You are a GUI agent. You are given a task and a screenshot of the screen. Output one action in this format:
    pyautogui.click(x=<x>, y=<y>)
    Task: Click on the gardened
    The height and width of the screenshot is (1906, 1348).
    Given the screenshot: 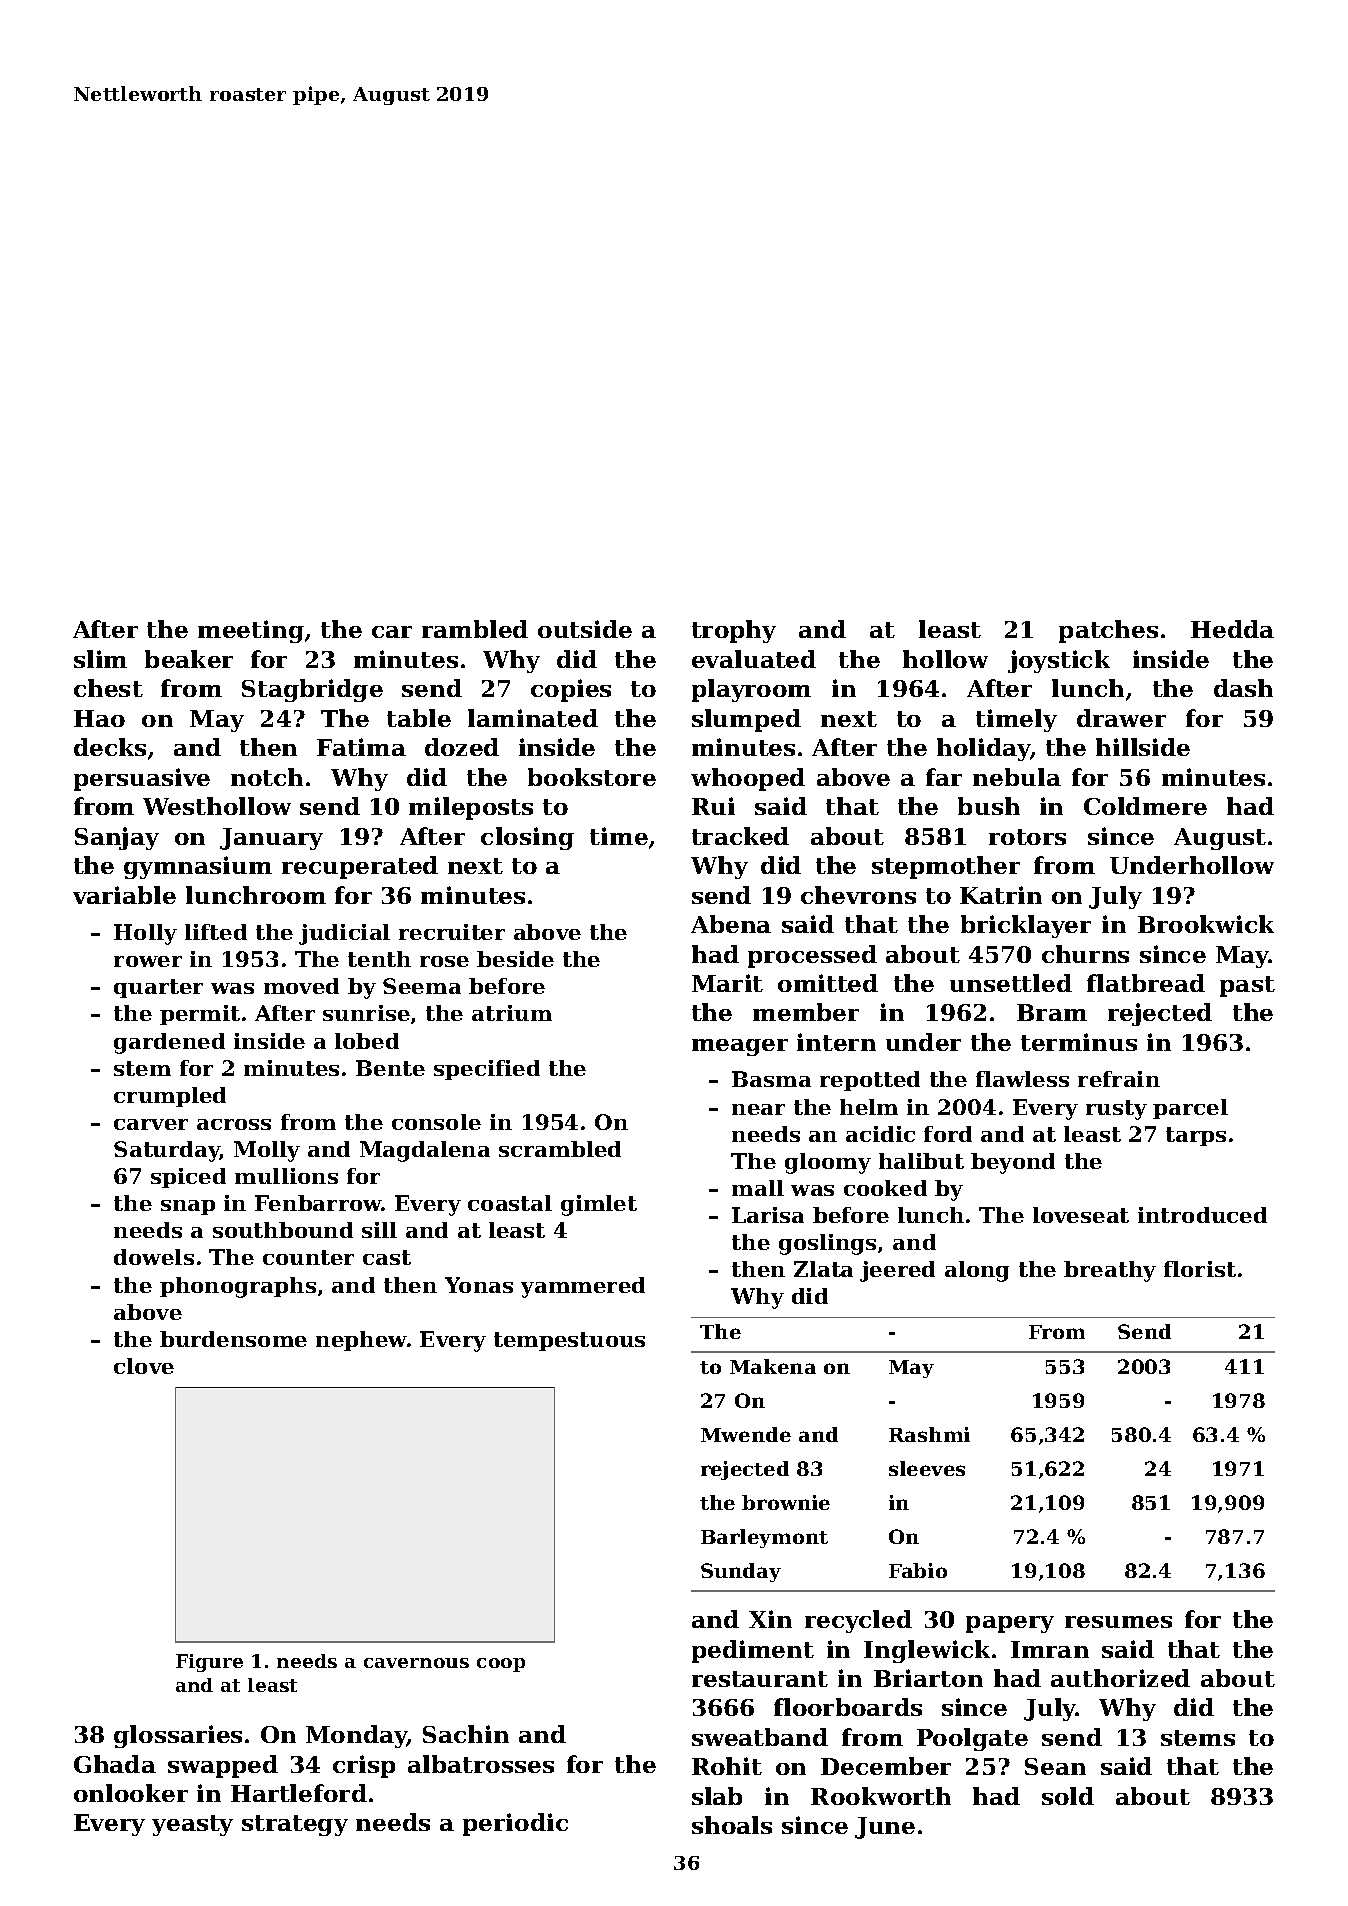 What is the action you would take?
    pyautogui.click(x=169, y=1043)
